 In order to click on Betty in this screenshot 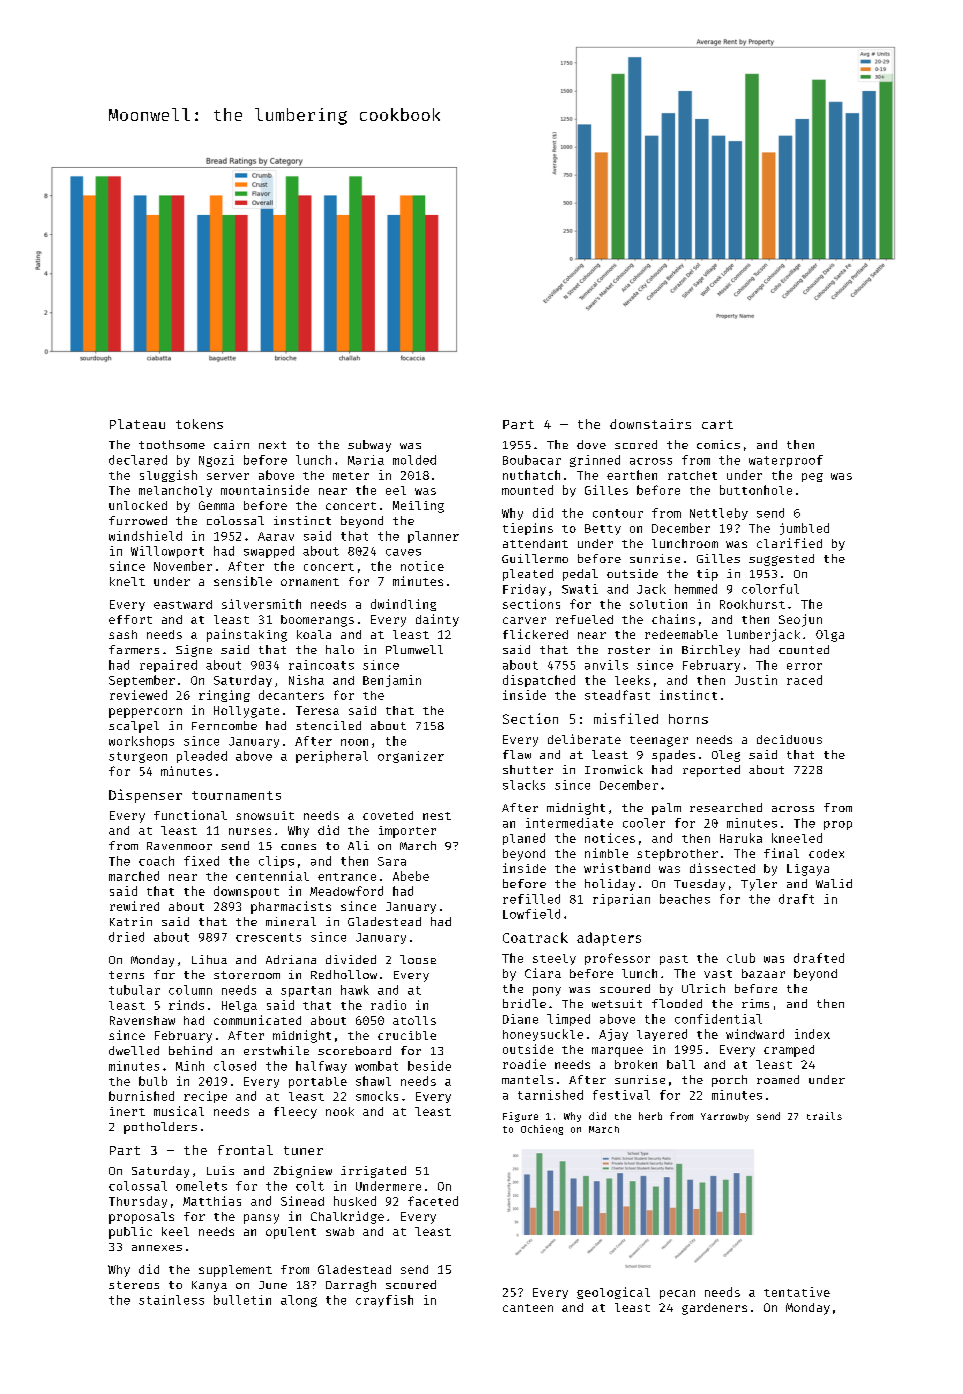, I will do `click(603, 529)`.
